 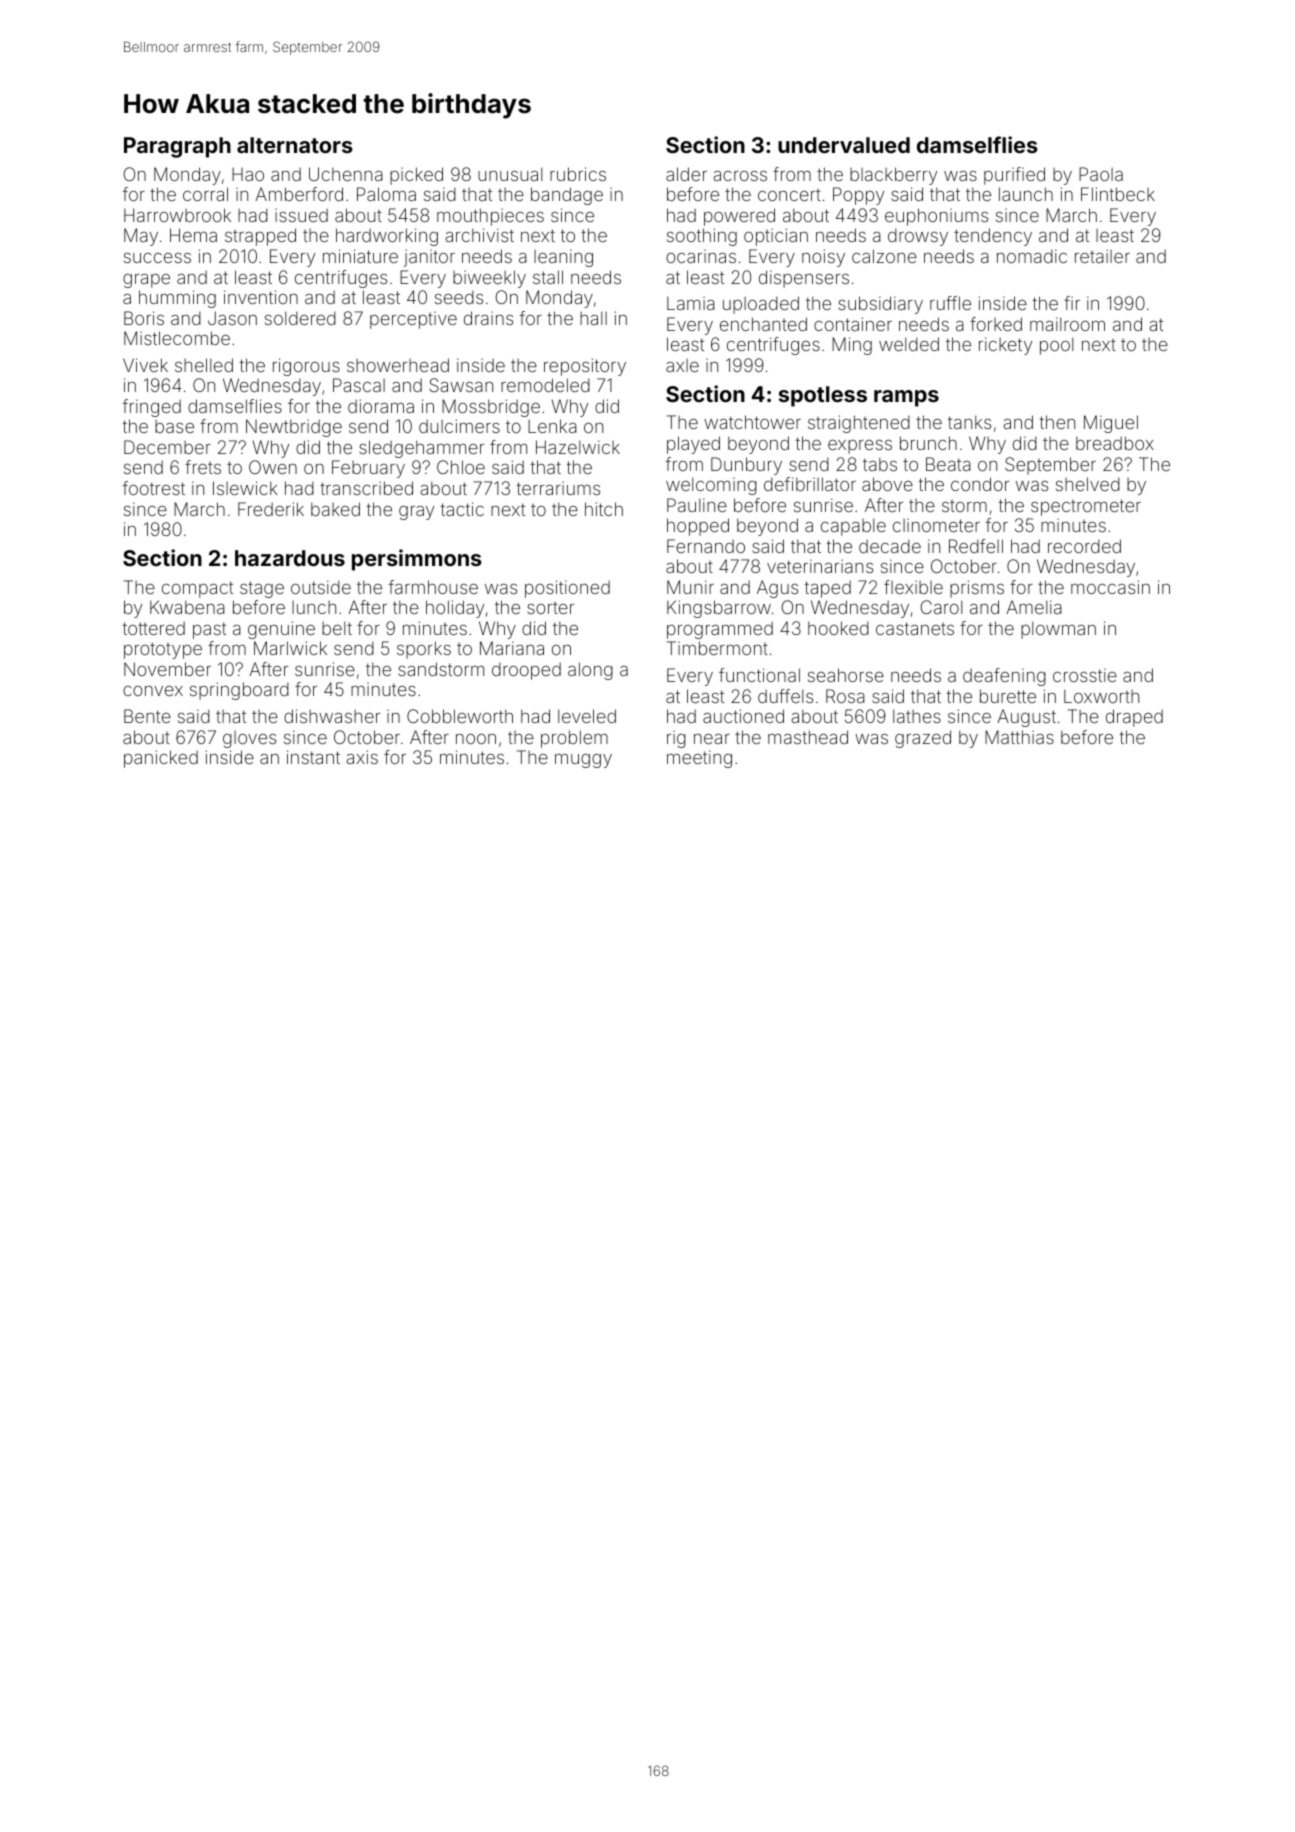 What do you see at coordinates (161, 759) in the image?
I see `panicked` at bounding box center [161, 759].
